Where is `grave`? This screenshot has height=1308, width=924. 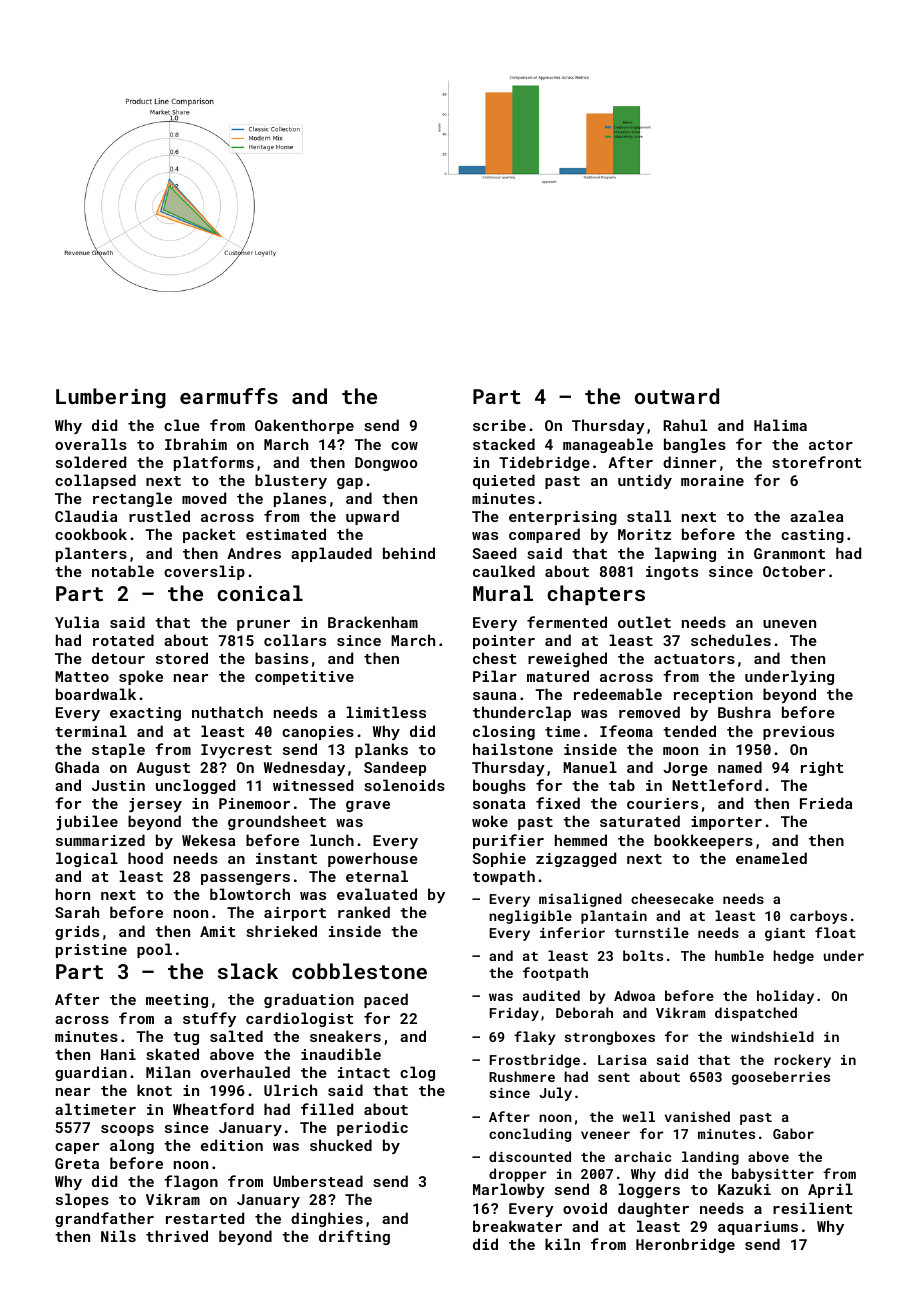 grave is located at coordinates (368, 806).
